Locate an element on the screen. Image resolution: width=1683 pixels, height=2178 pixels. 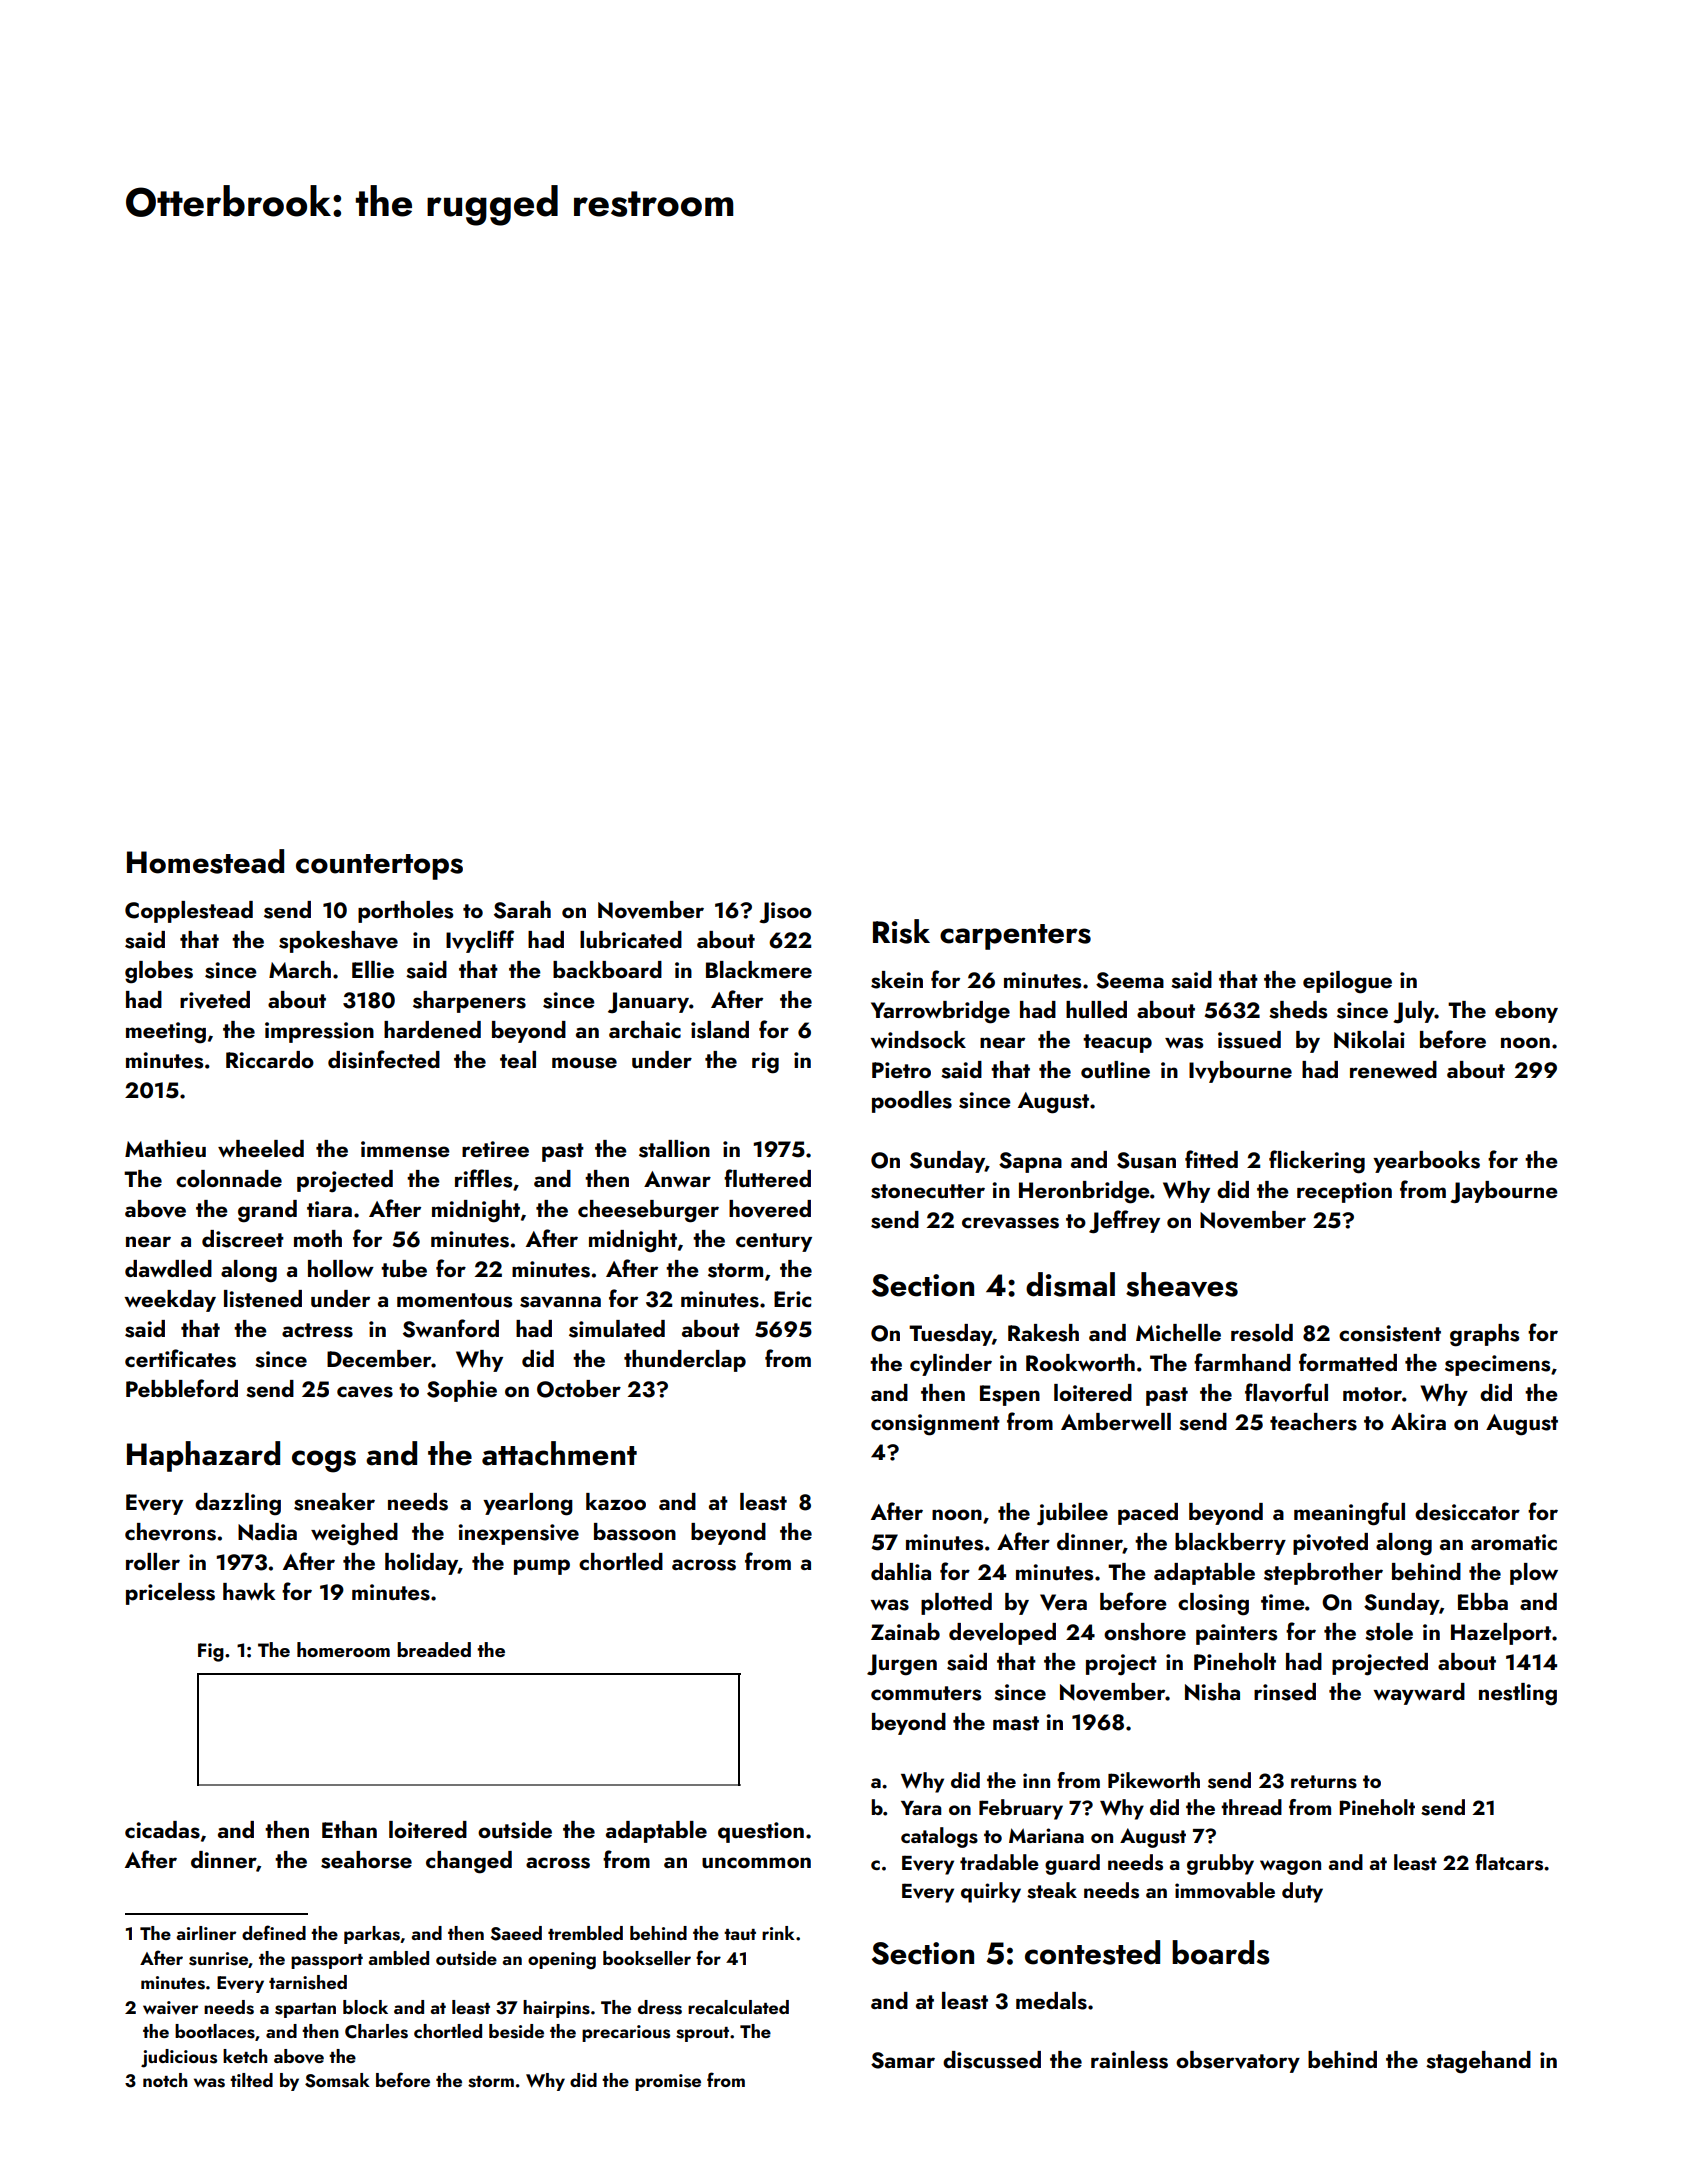
plow is located at coordinates (1534, 1574).
